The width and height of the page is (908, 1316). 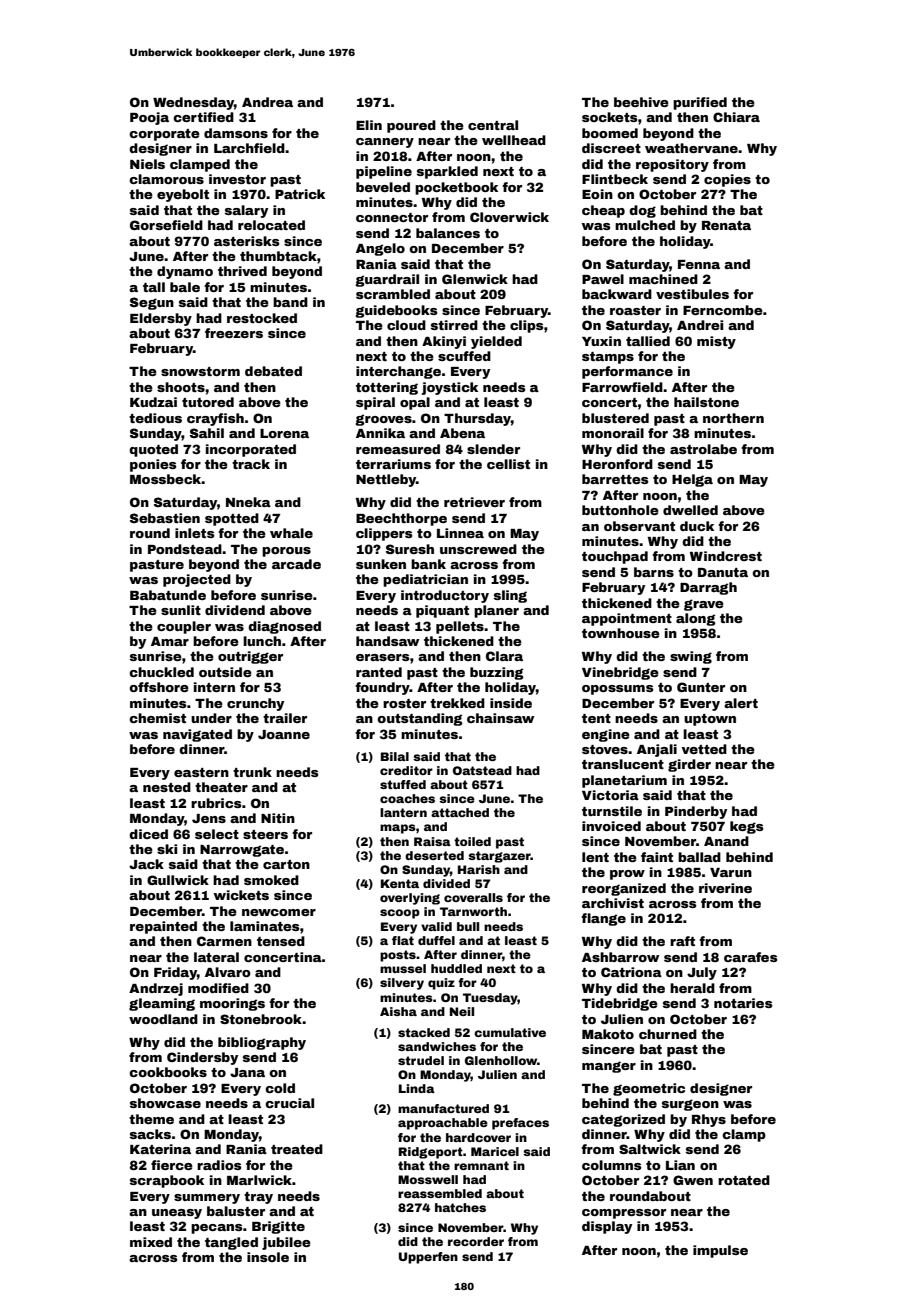 What do you see at coordinates (398, 1011) in the page?
I see `Aisha` at bounding box center [398, 1011].
